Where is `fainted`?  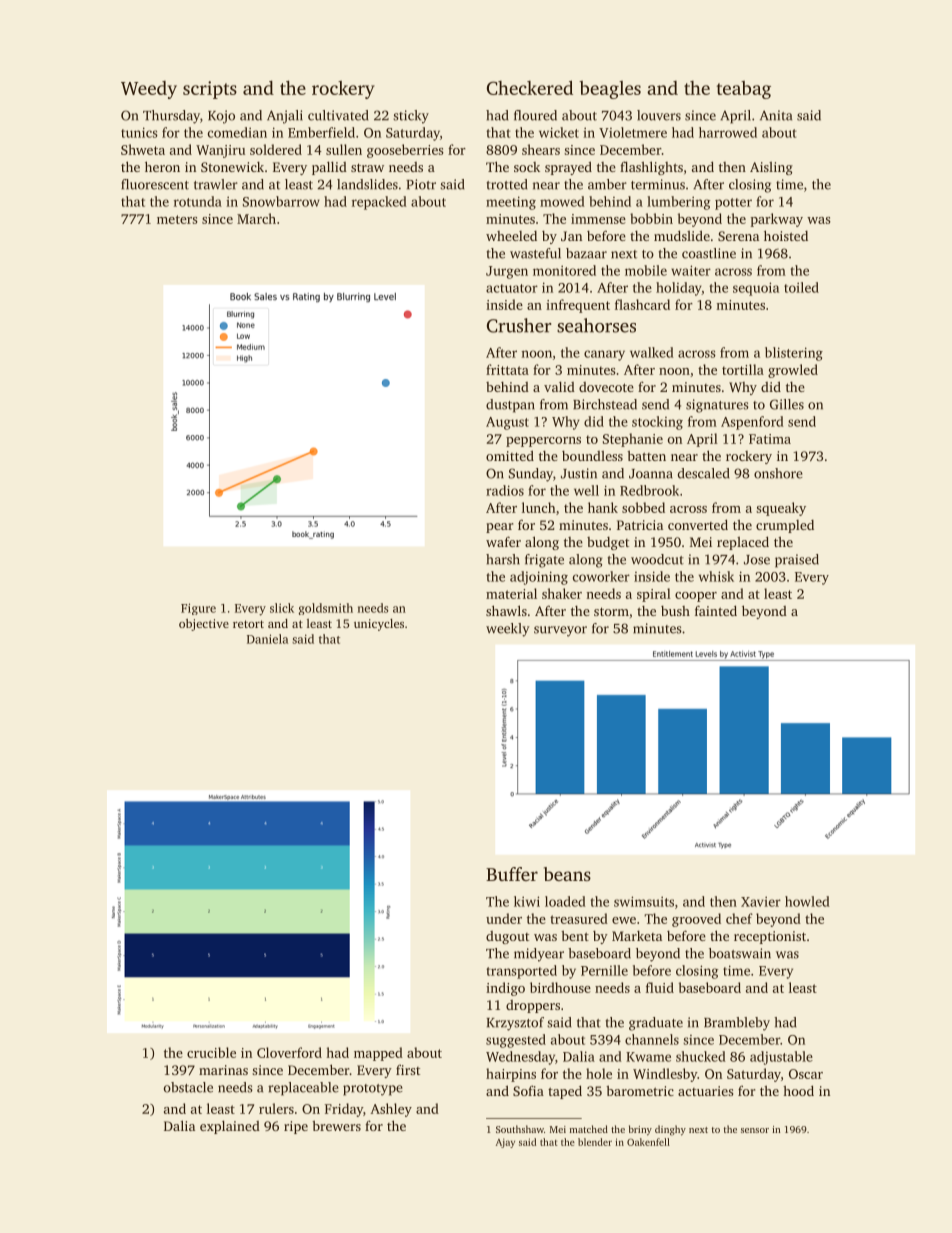 fainted is located at coordinates (716, 610).
